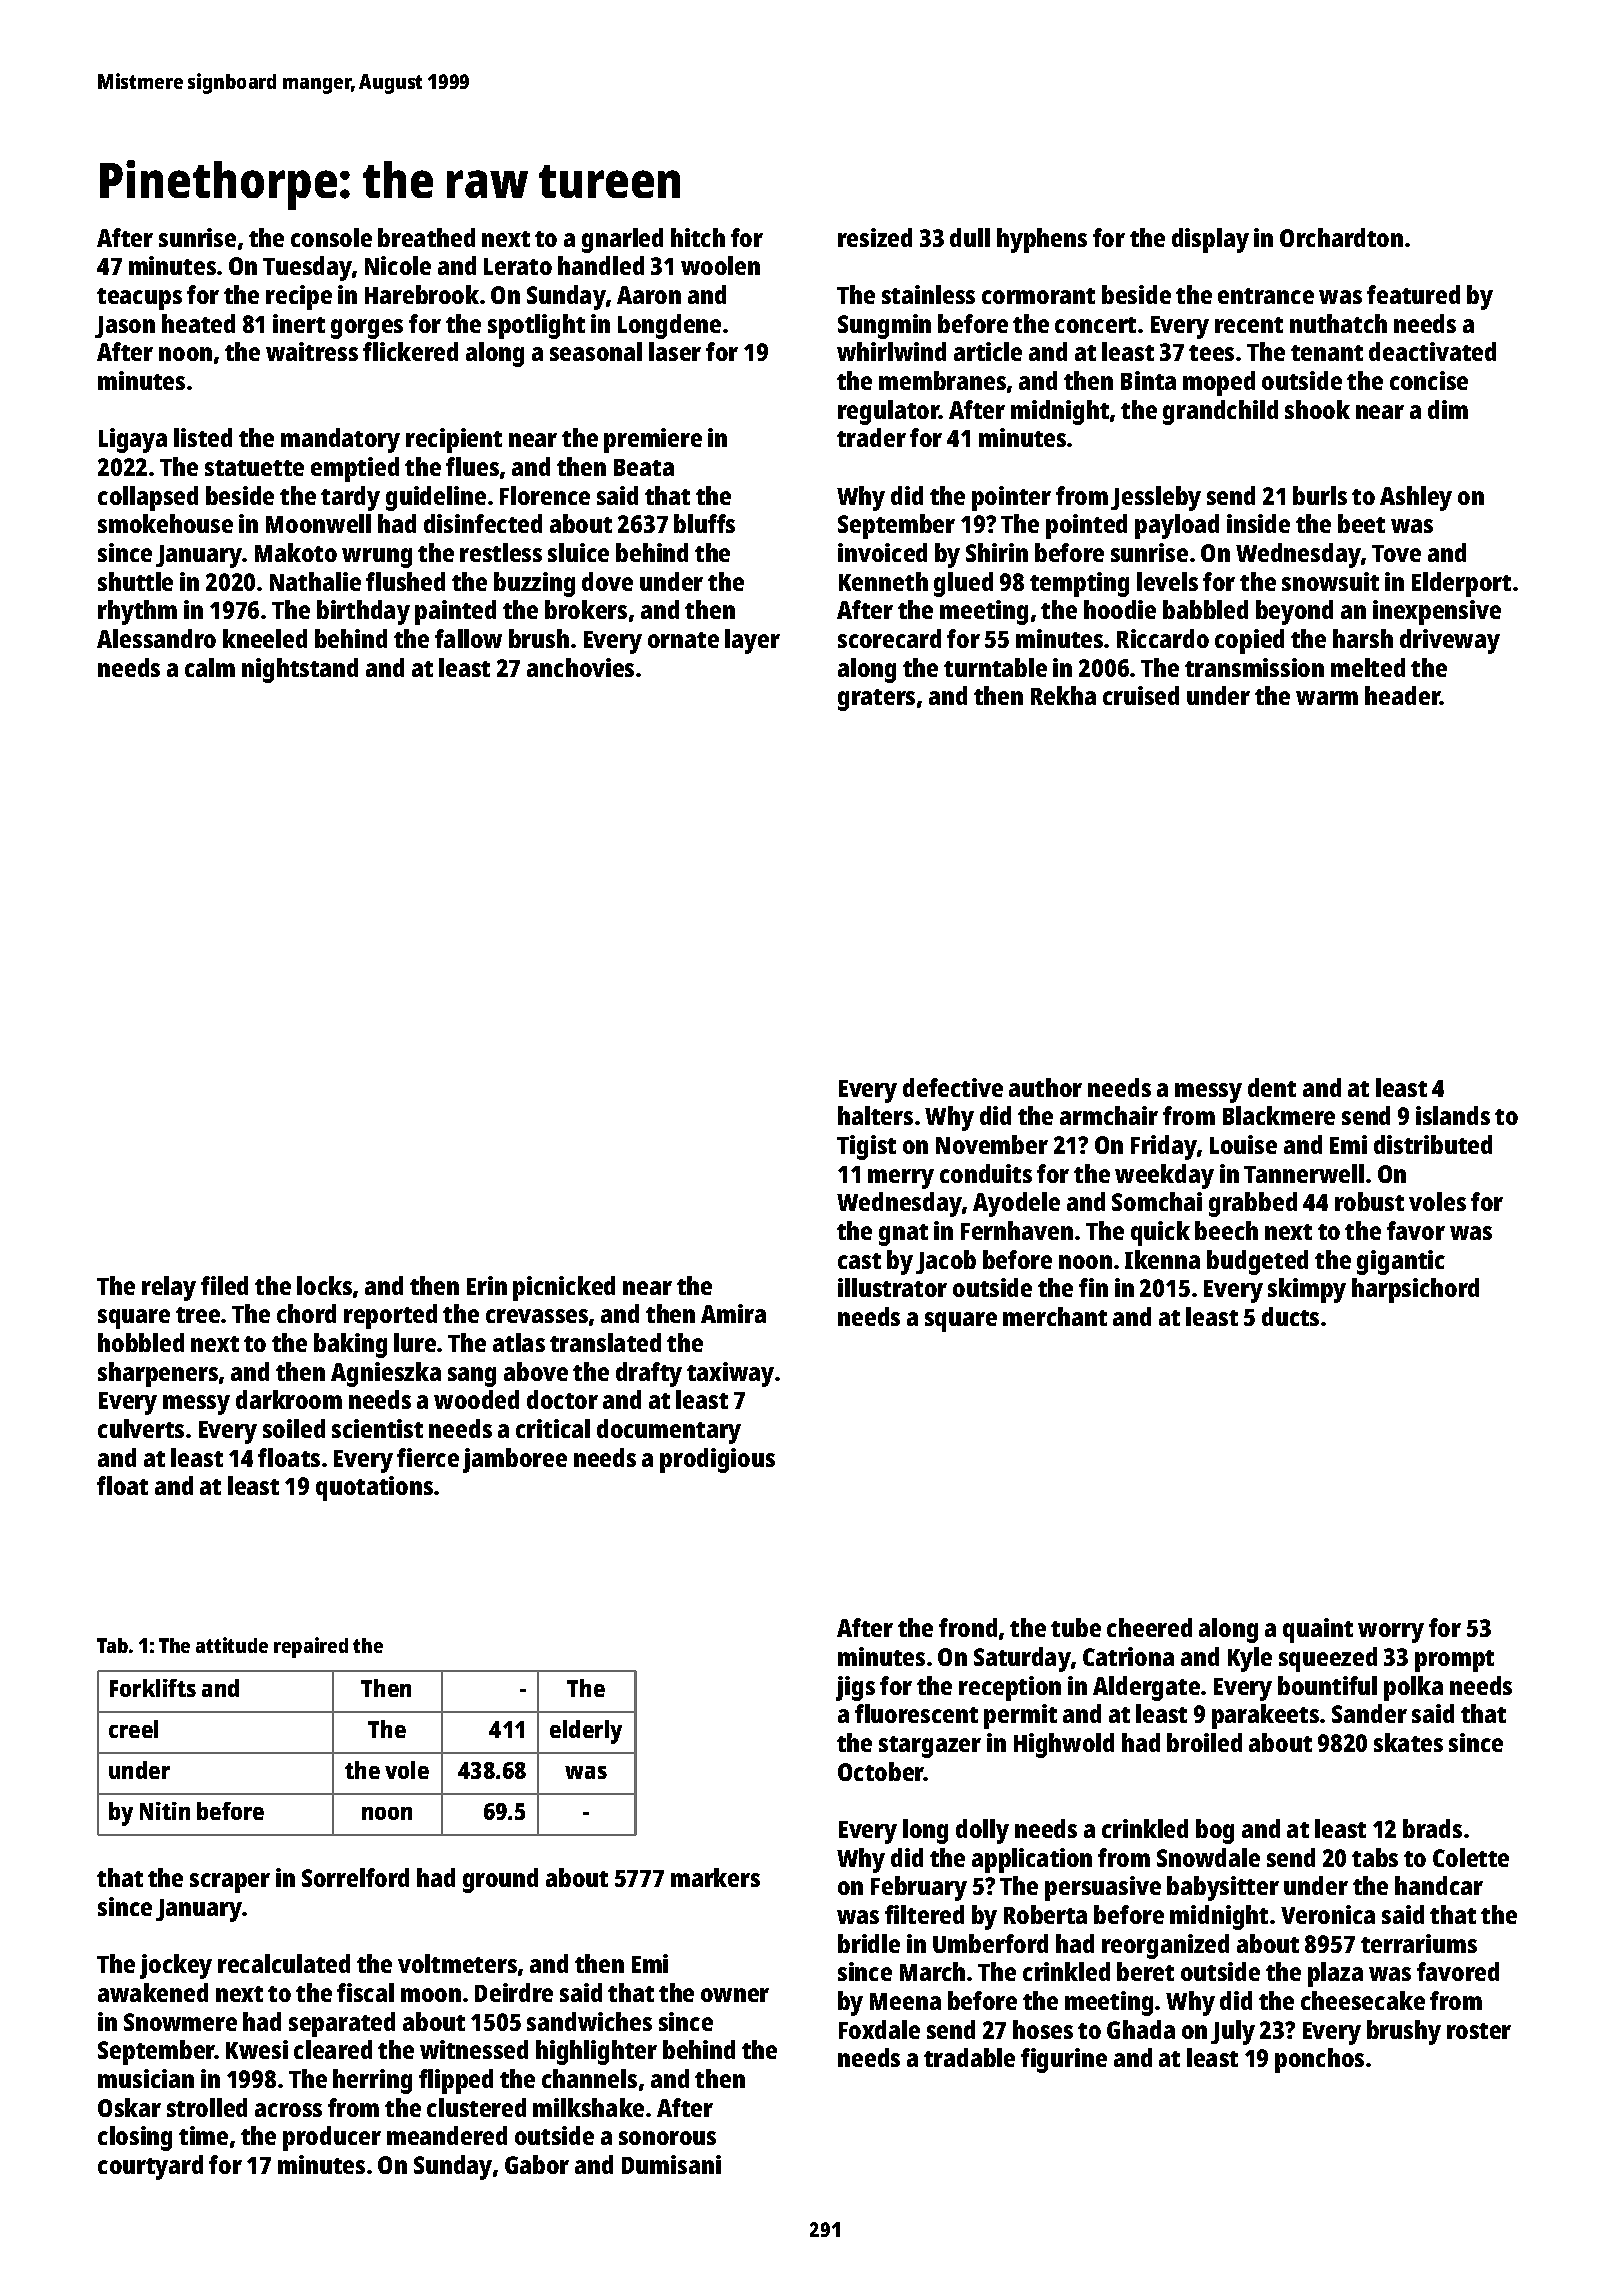 The width and height of the document is (1620, 2292). What do you see at coordinates (324, 1285) in the document?
I see `locks` at bounding box center [324, 1285].
